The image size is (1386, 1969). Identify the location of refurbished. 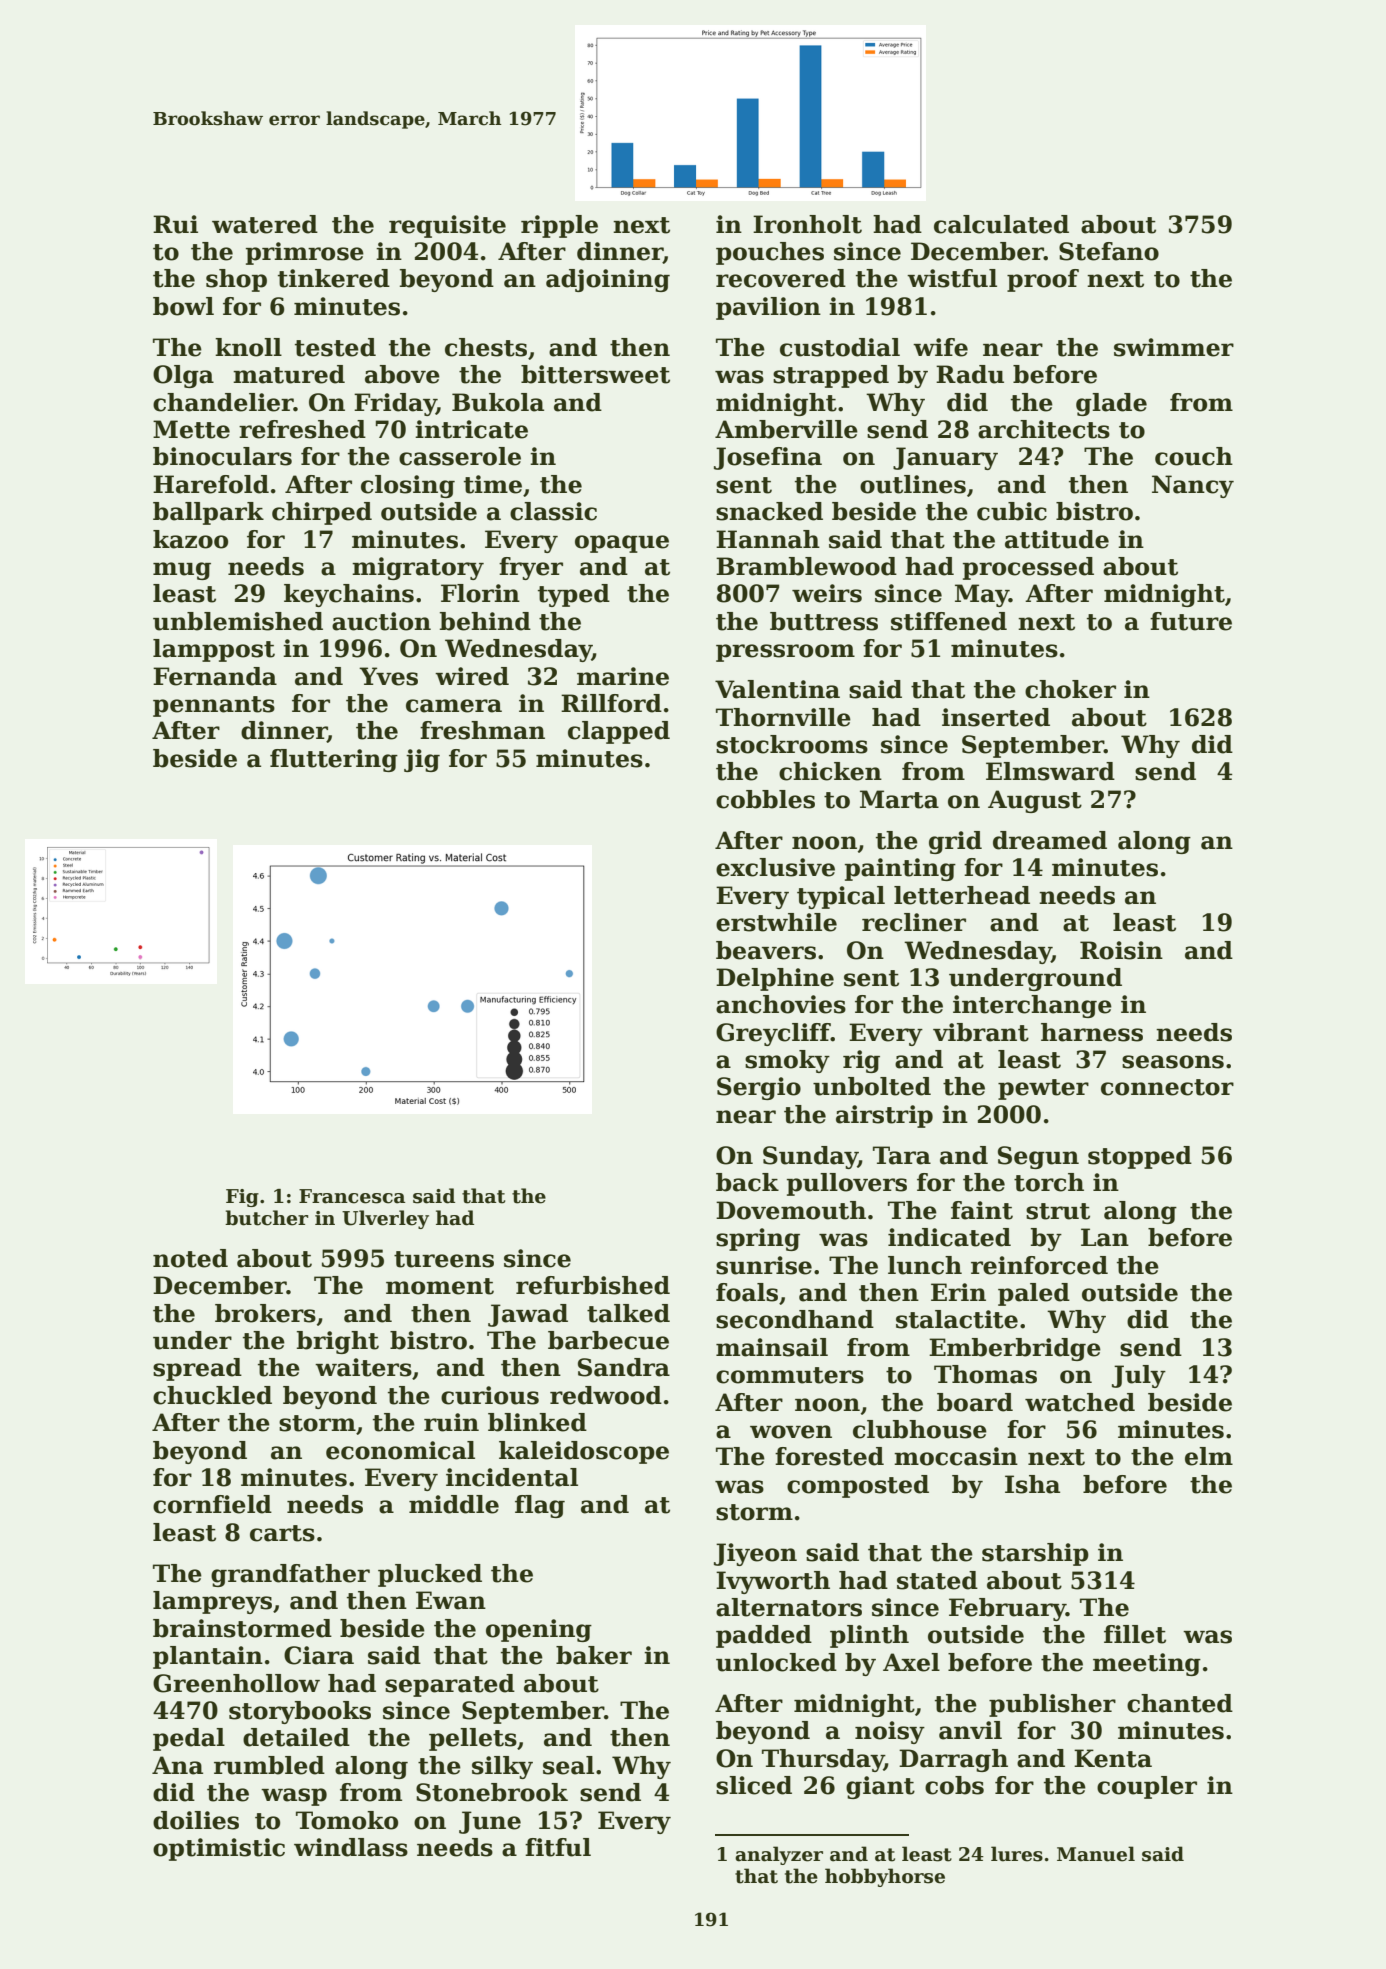
(593, 1285).
